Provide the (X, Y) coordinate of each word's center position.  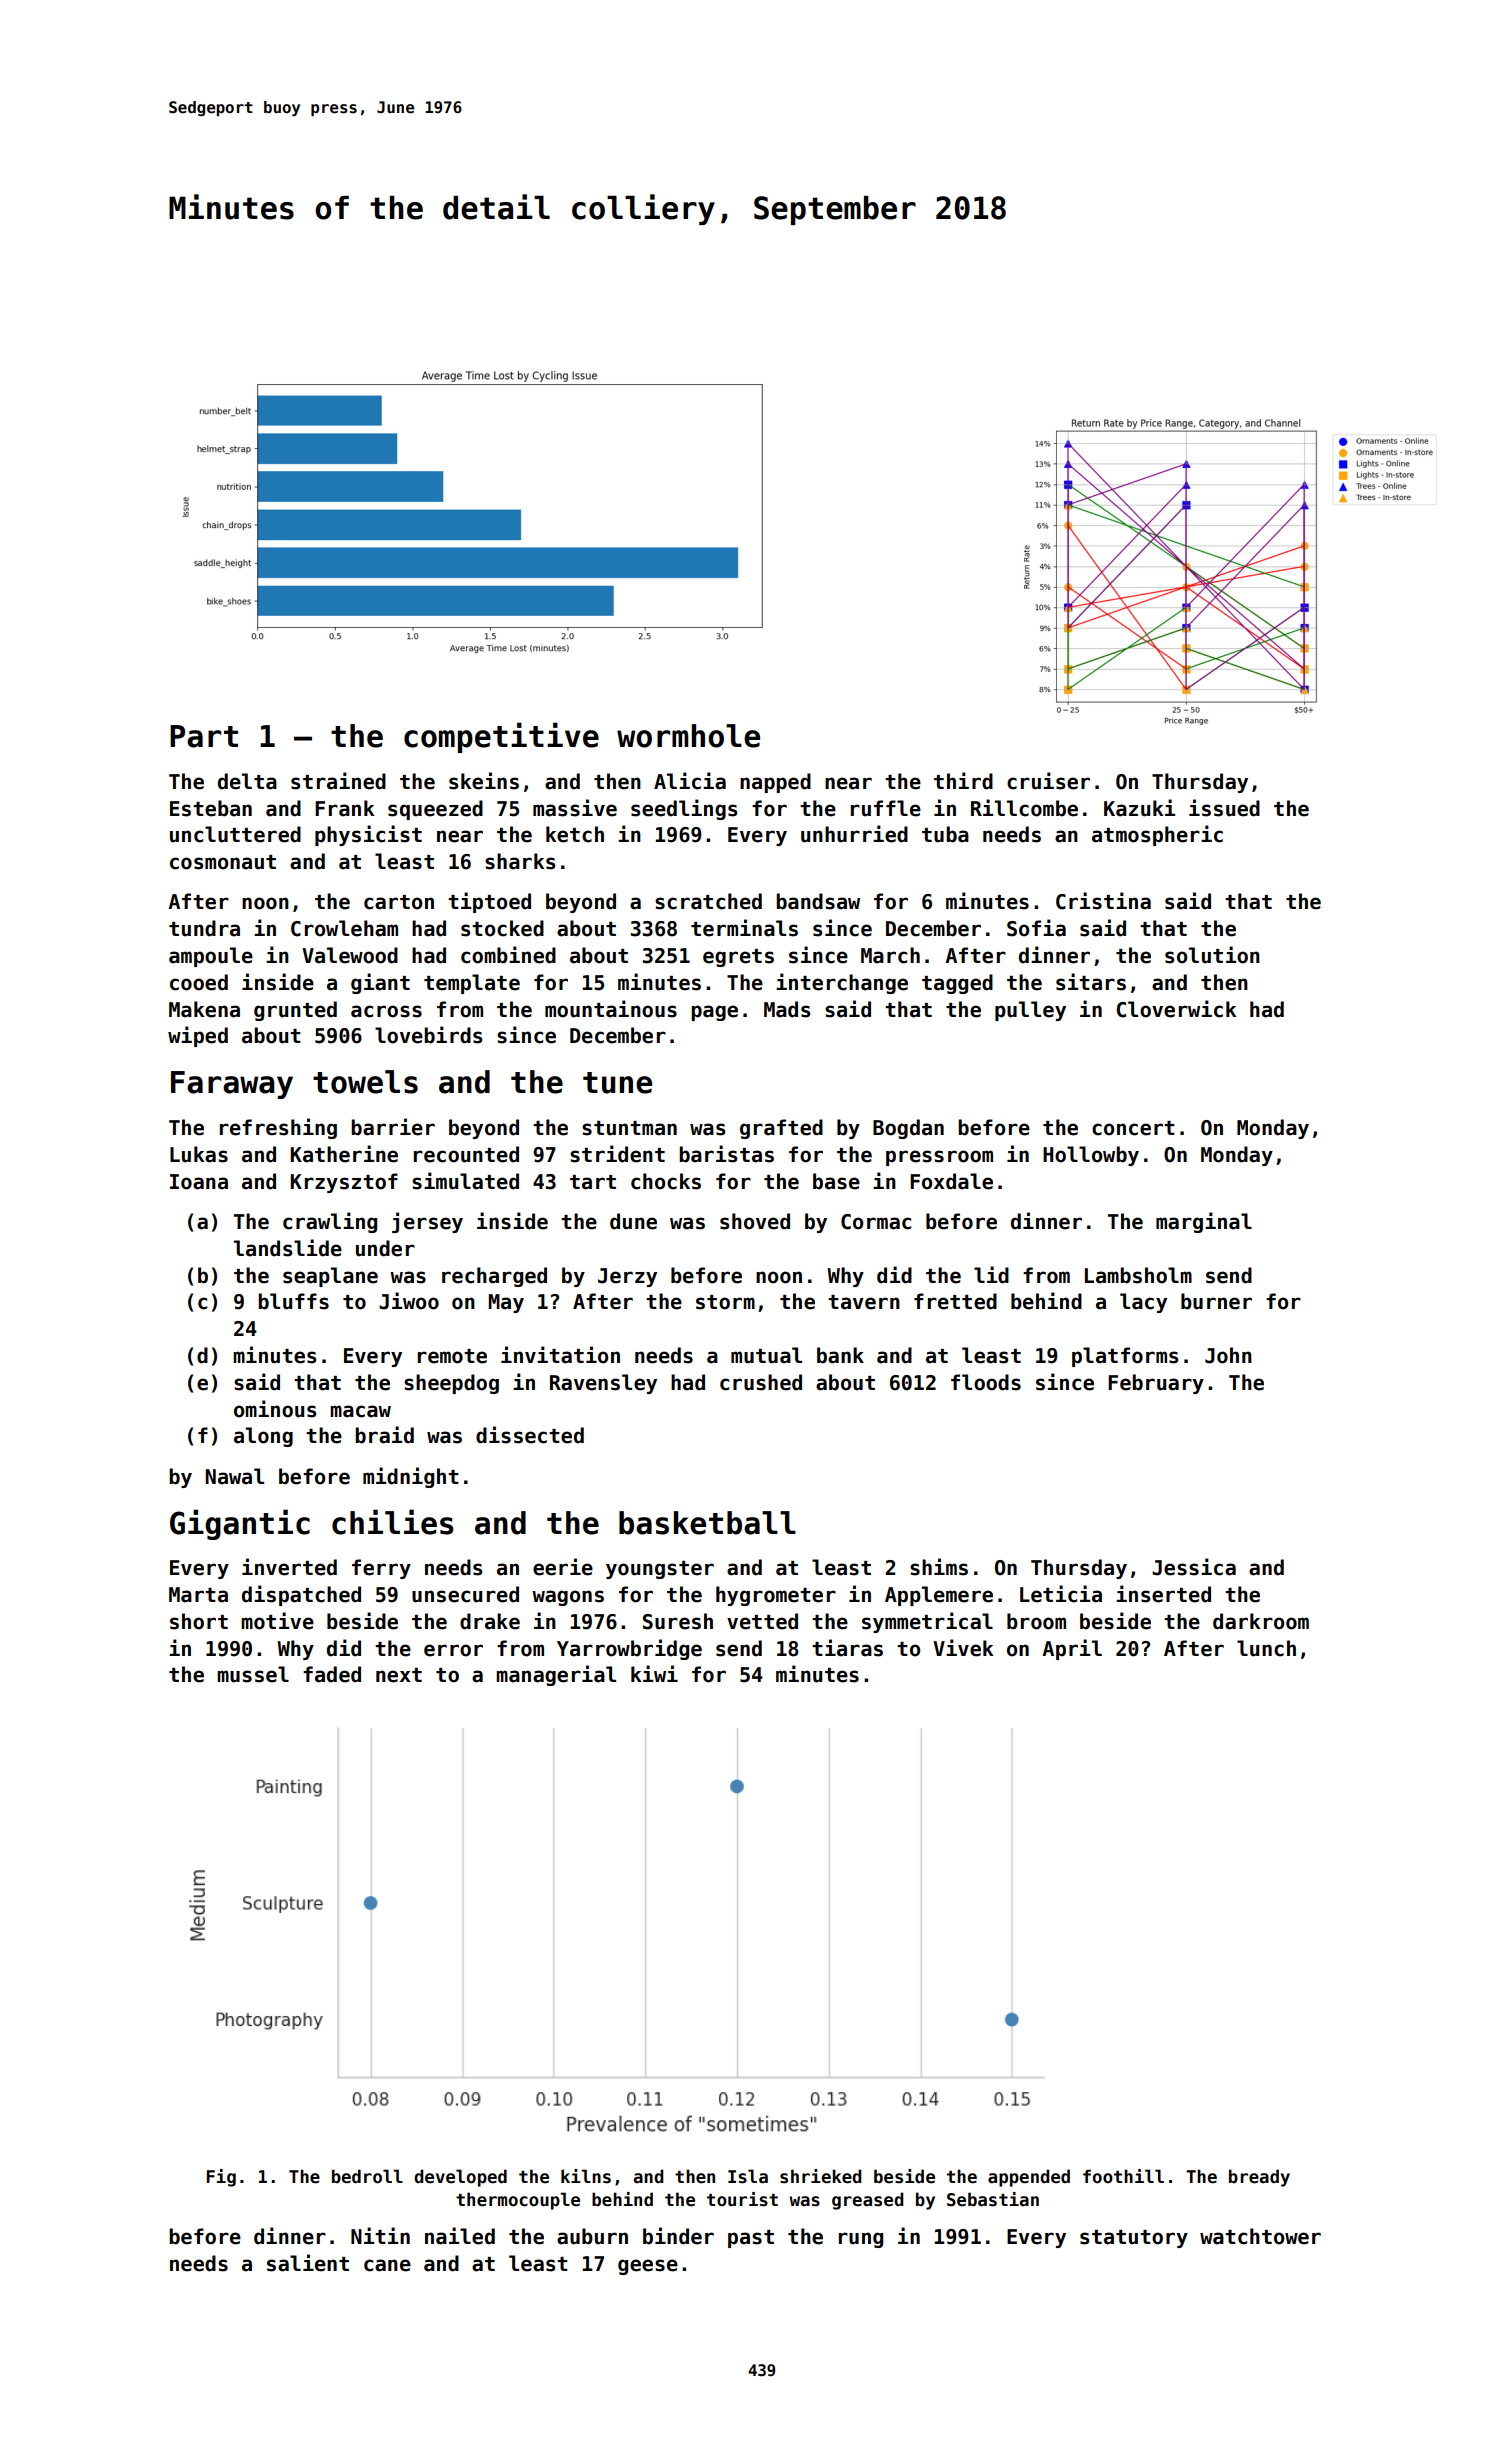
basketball (707, 1523)
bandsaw (818, 901)
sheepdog (451, 1384)
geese (648, 2267)
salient (308, 2263)
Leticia (1061, 1594)
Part (204, 736)
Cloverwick (1177, 1009)
